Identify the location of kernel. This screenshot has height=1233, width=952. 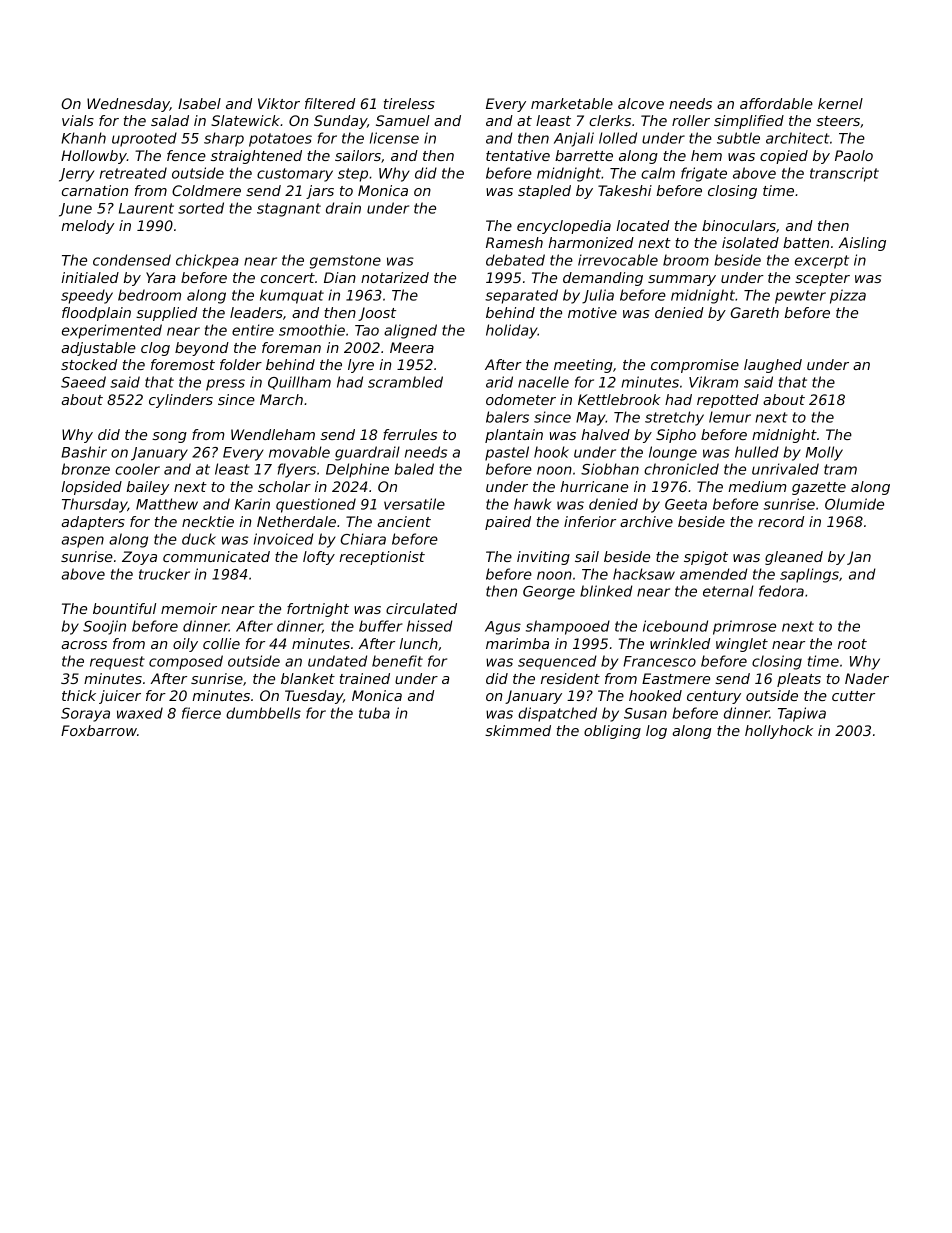
(840, 103).
